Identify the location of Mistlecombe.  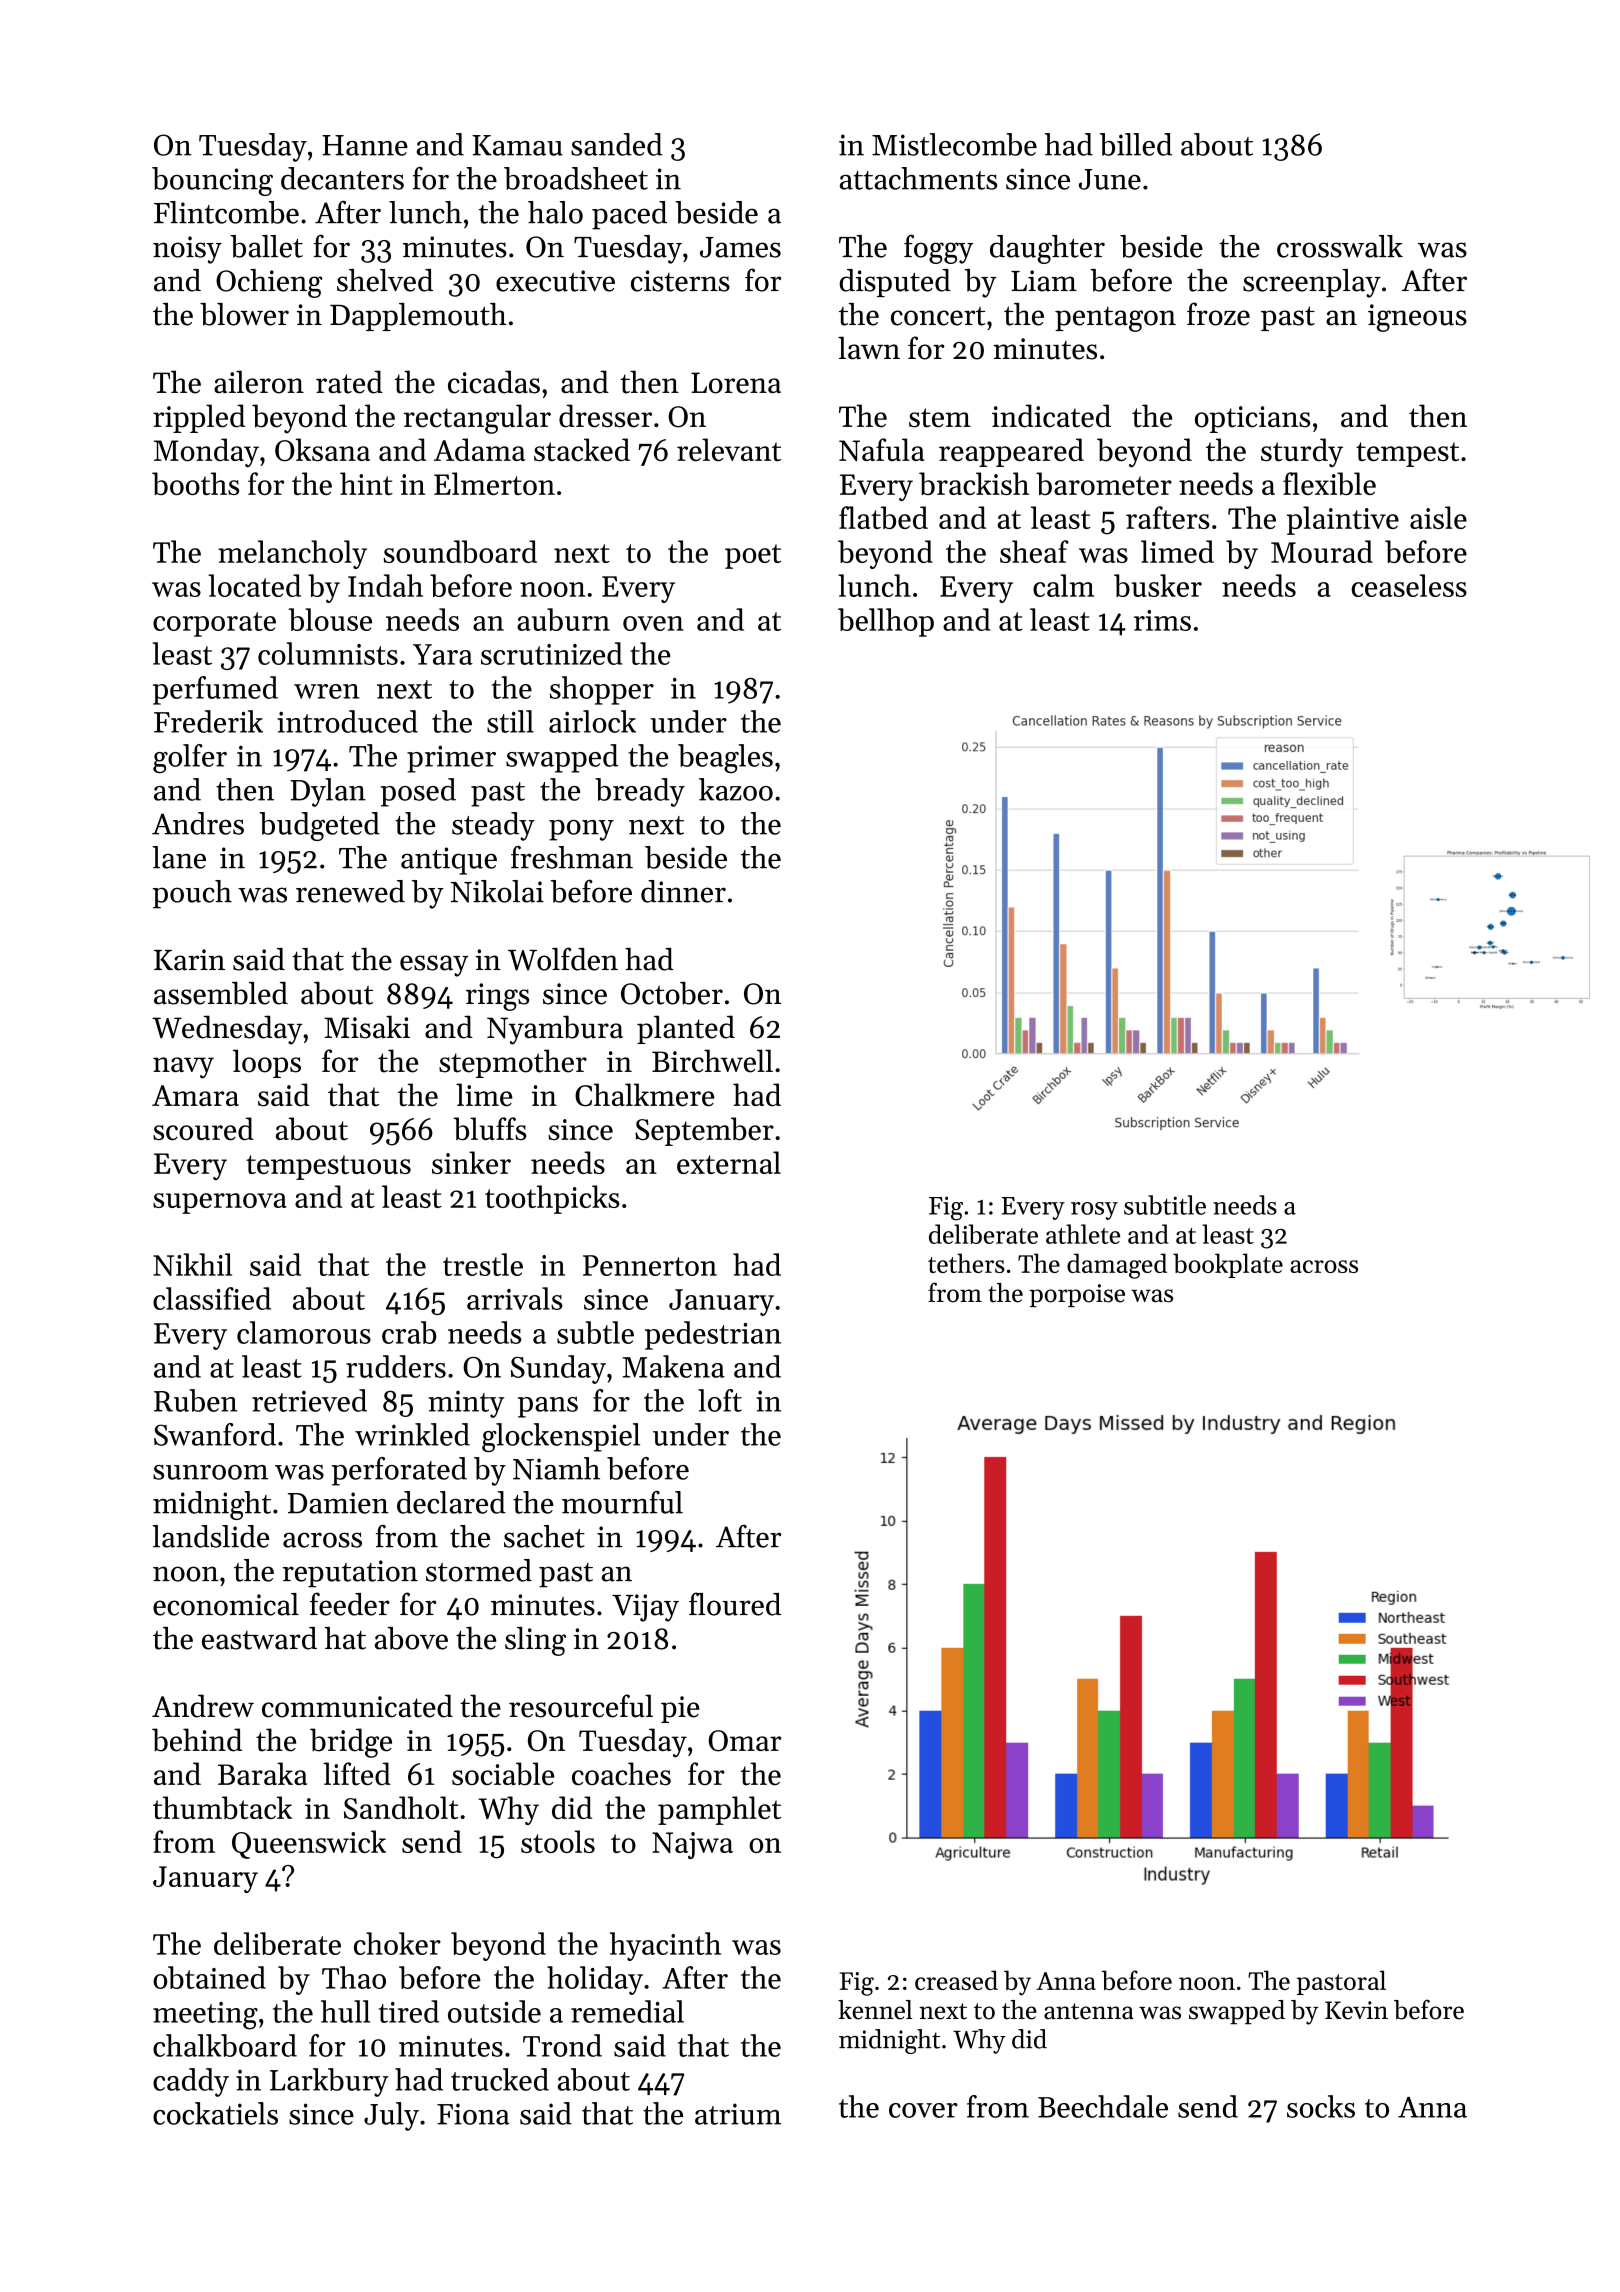
(954, 144).
